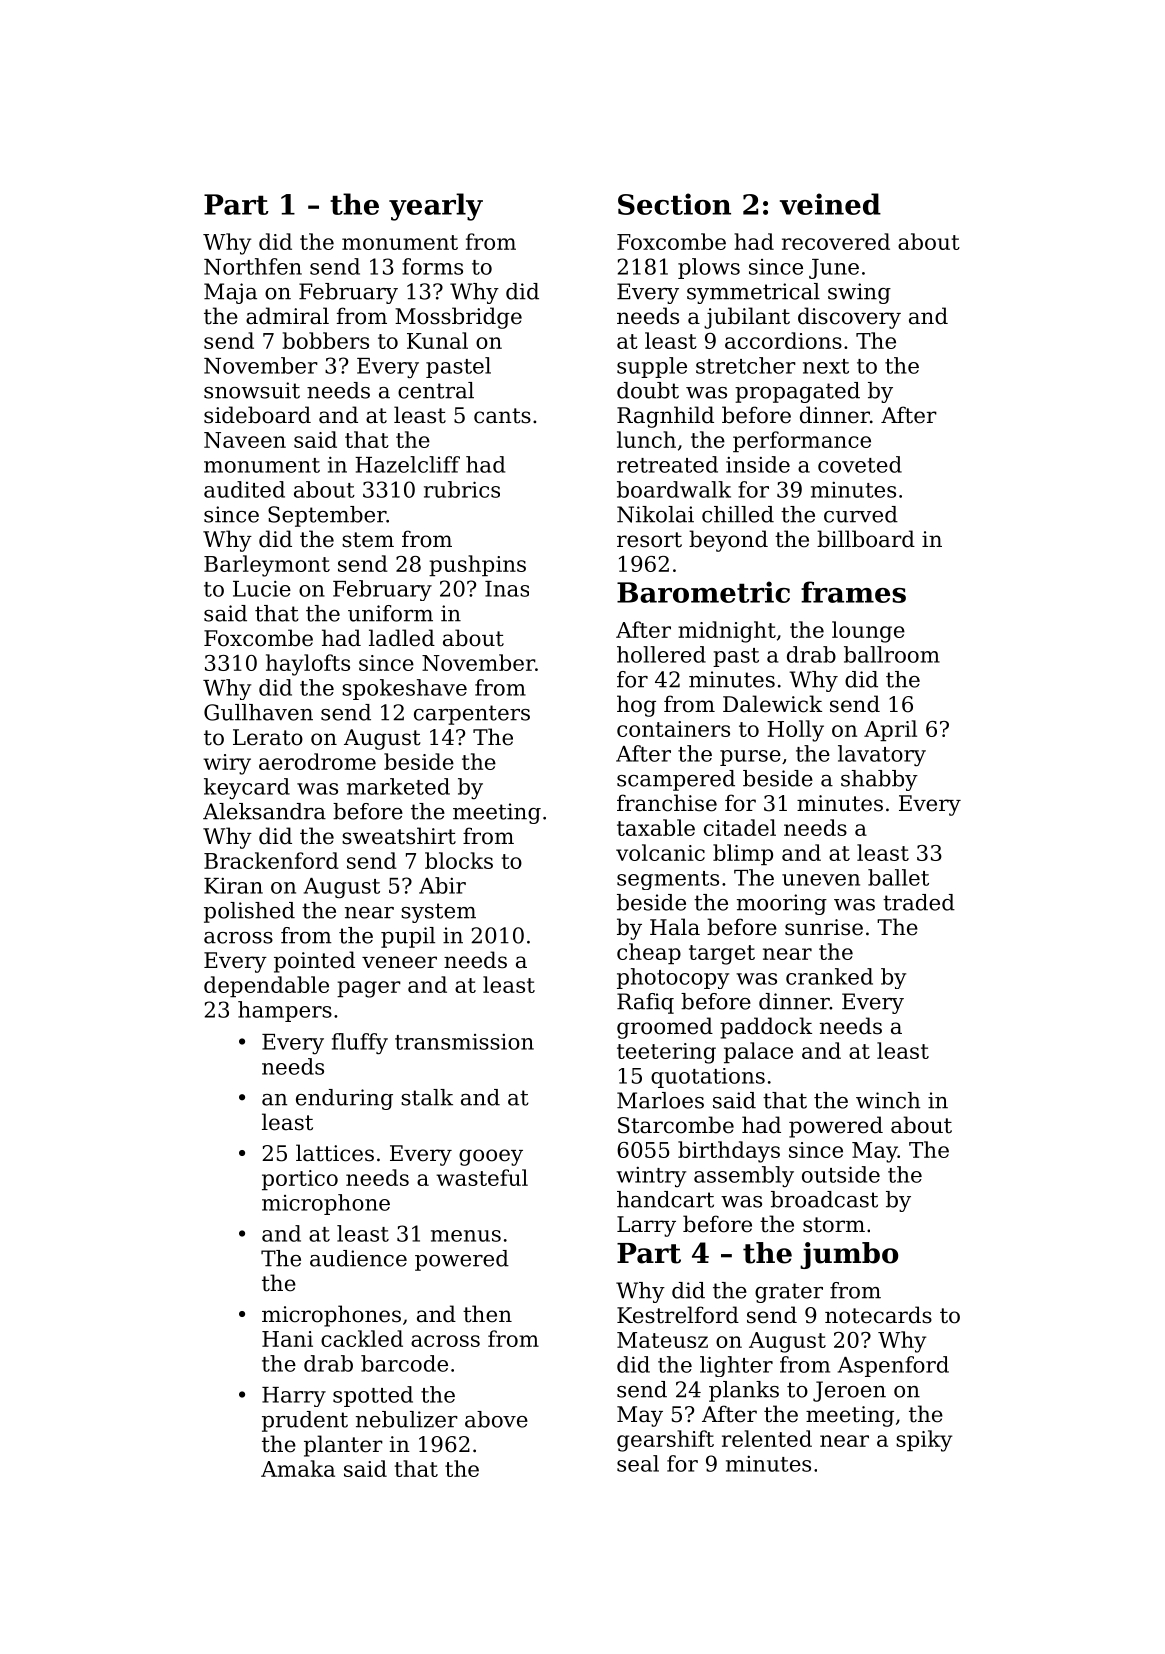 The height and width of the image is (1654, 1165). What do you see at coordinates (665, 417) in the image?
I see `Ragnhild` at bounding box center [665, 417].
